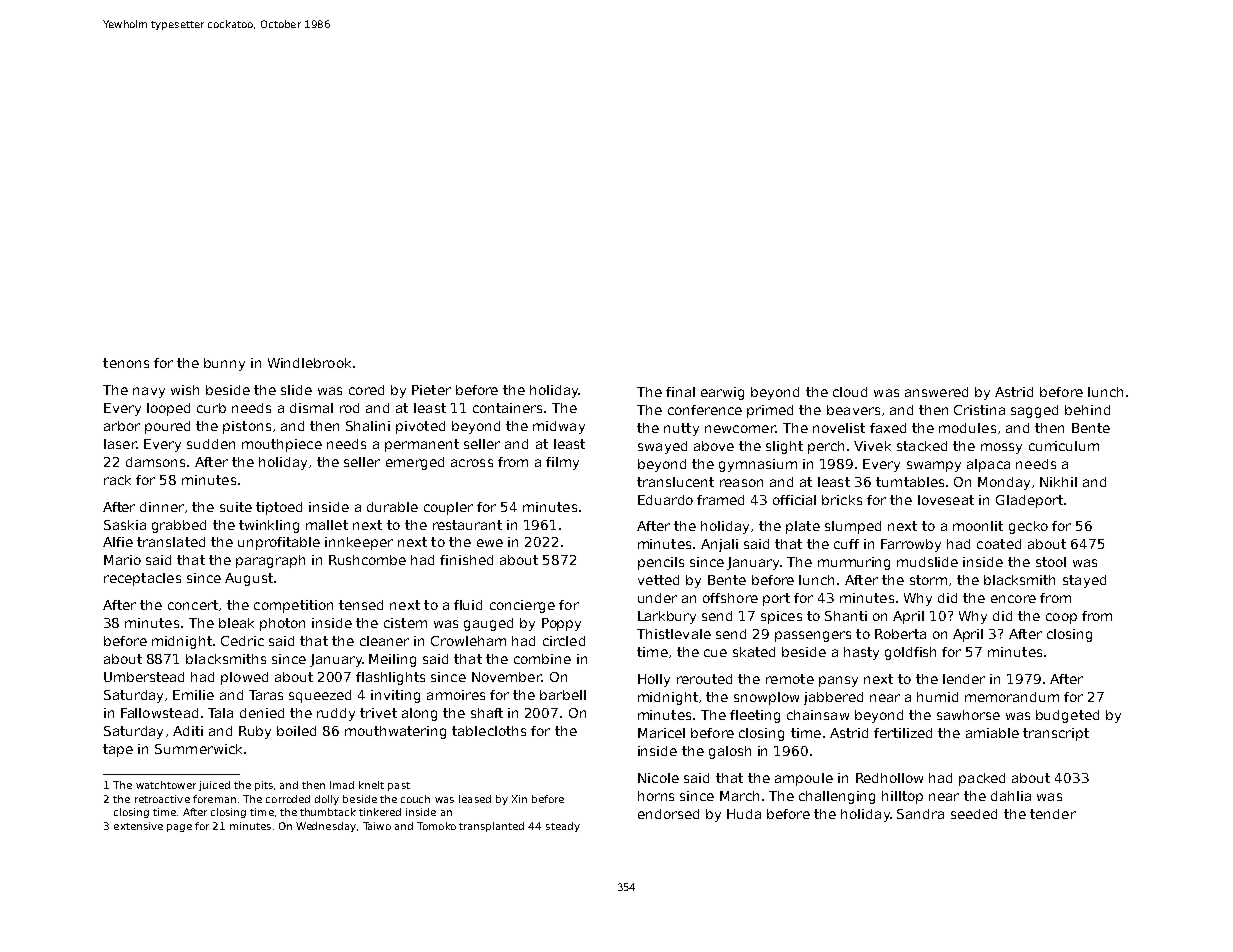  Describe the element at coordinates (561, 624) in the screenshot. I see `Poppy` at that location.
